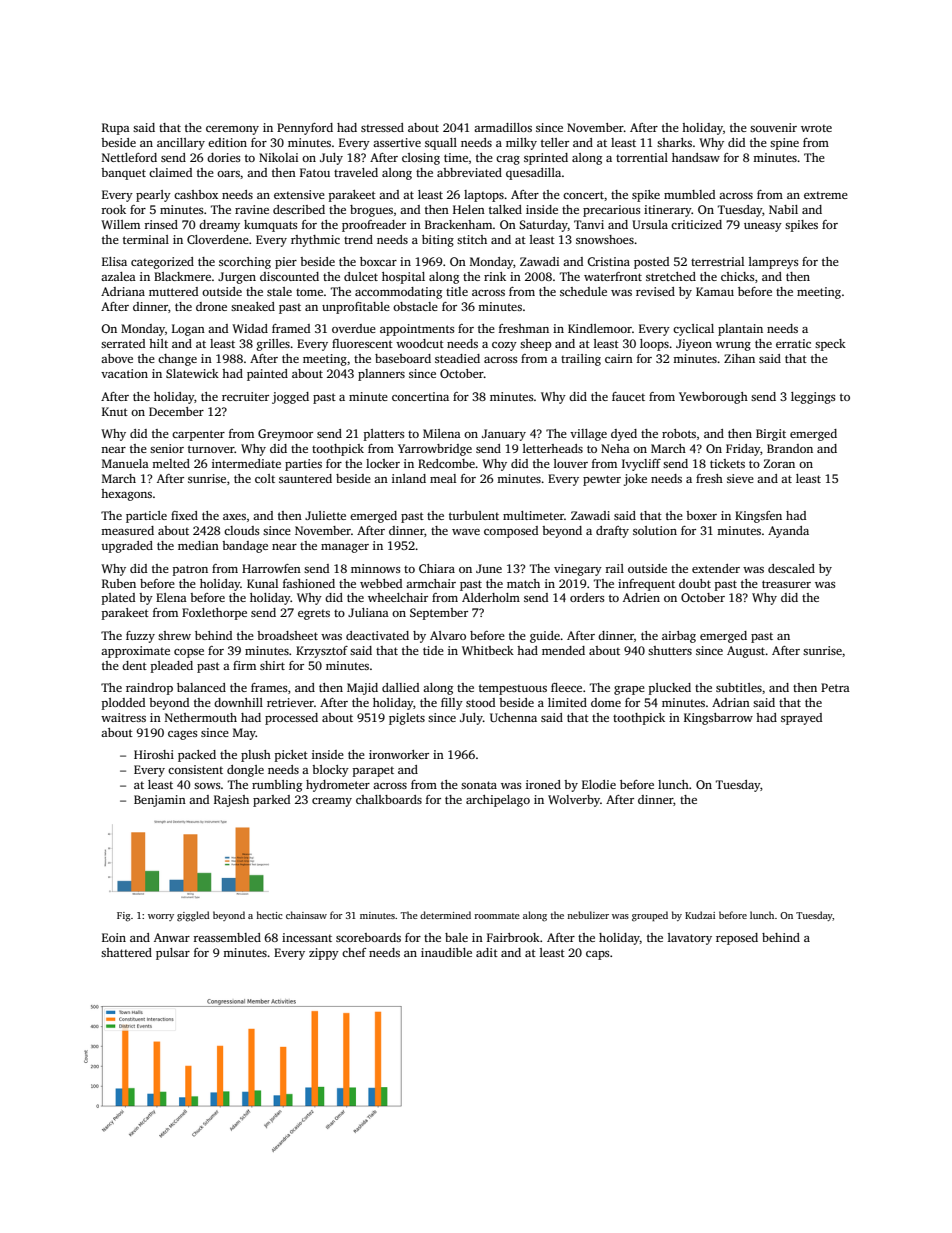 This page has height=1233, width=952. Describe the element at coordinates (291, 719) in the page. I see `processed` at that location.
